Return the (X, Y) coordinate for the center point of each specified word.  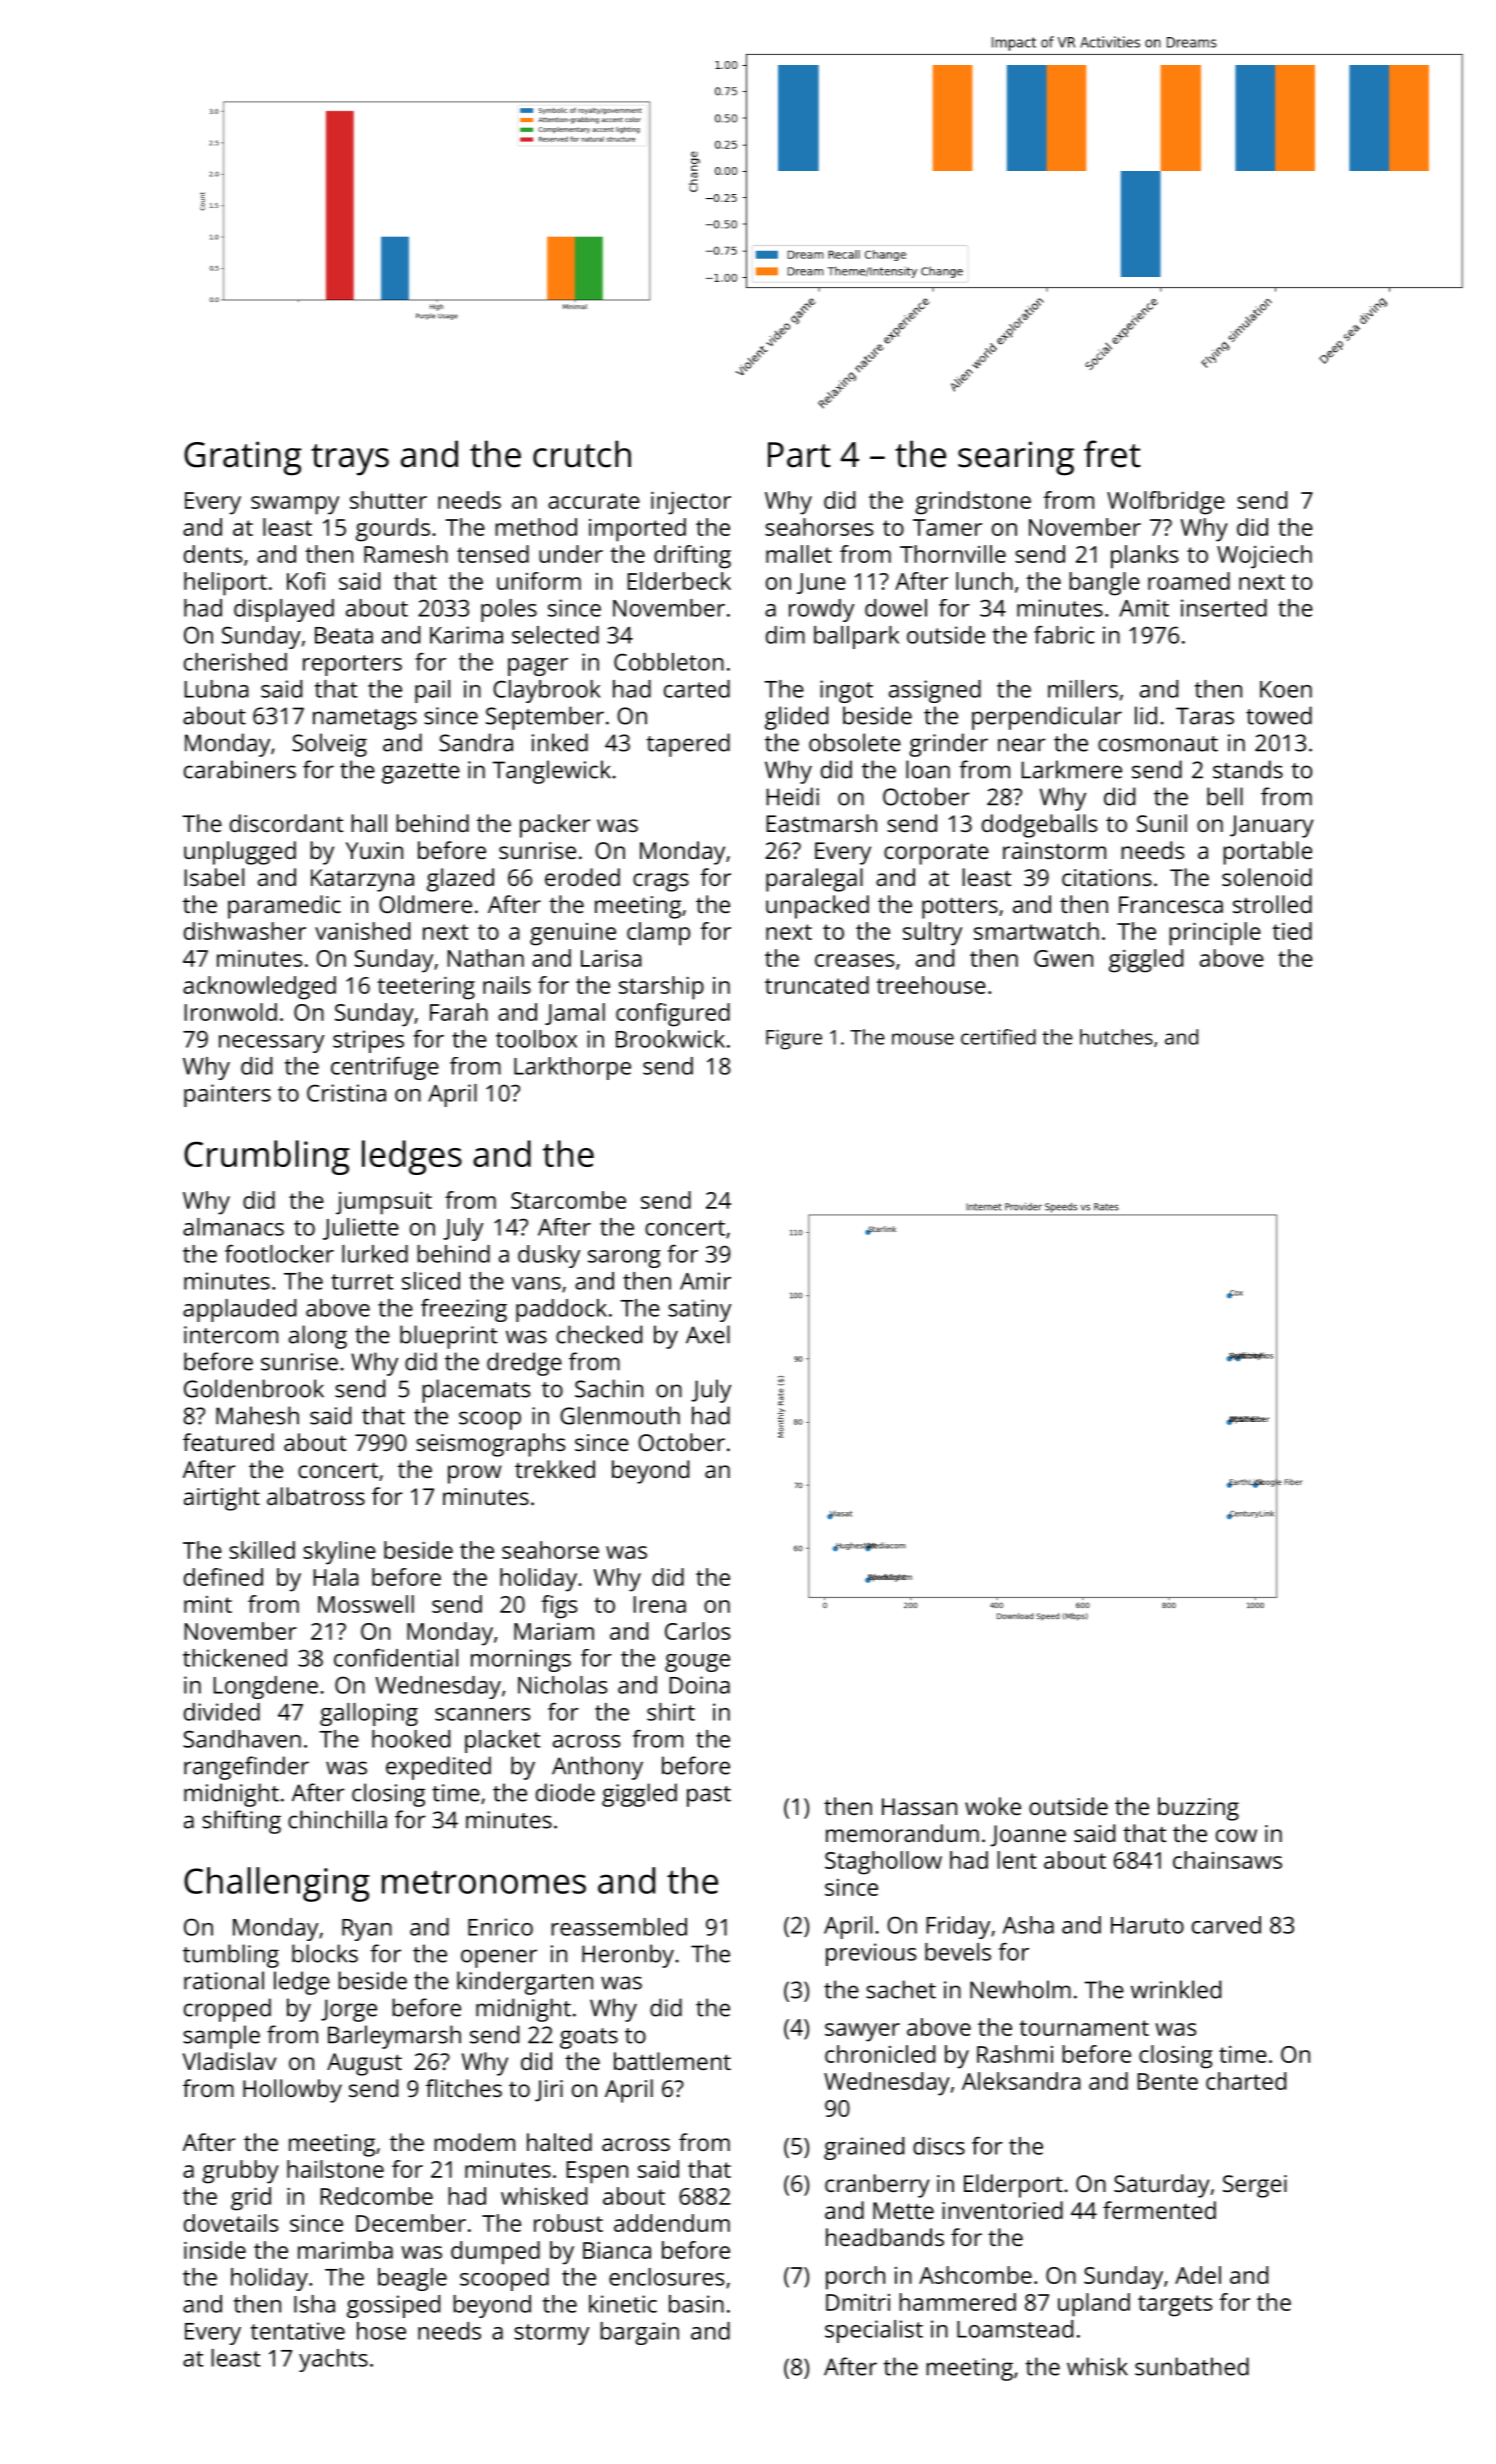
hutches (1116, 1037)
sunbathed (1192, 2366)
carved (1226, 1925)
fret (1112, 454)
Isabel (214, 877)
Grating (243, 458)
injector (691, 503)
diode (565, 1792)
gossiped (393, 2306)
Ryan (367, 1930)
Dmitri (858, 2302)
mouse (923, 1039)
